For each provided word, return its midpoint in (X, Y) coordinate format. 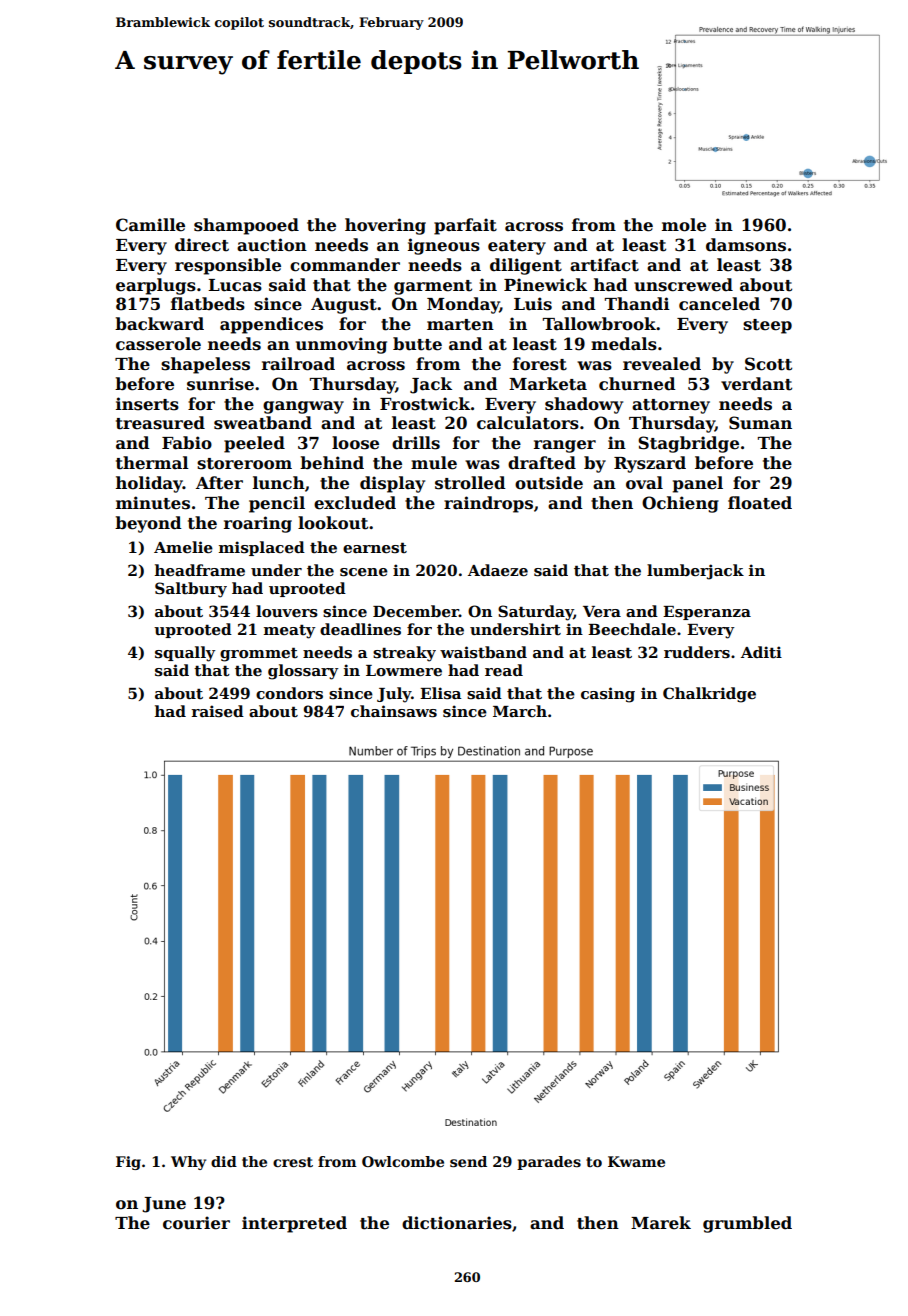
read (504, 670)
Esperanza (707, 613)
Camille (150, 225)
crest (293, 1162)
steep (767, 326)
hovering (385, 226)
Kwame (636, 1161)
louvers (287, 611)
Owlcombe (403, 1161)
